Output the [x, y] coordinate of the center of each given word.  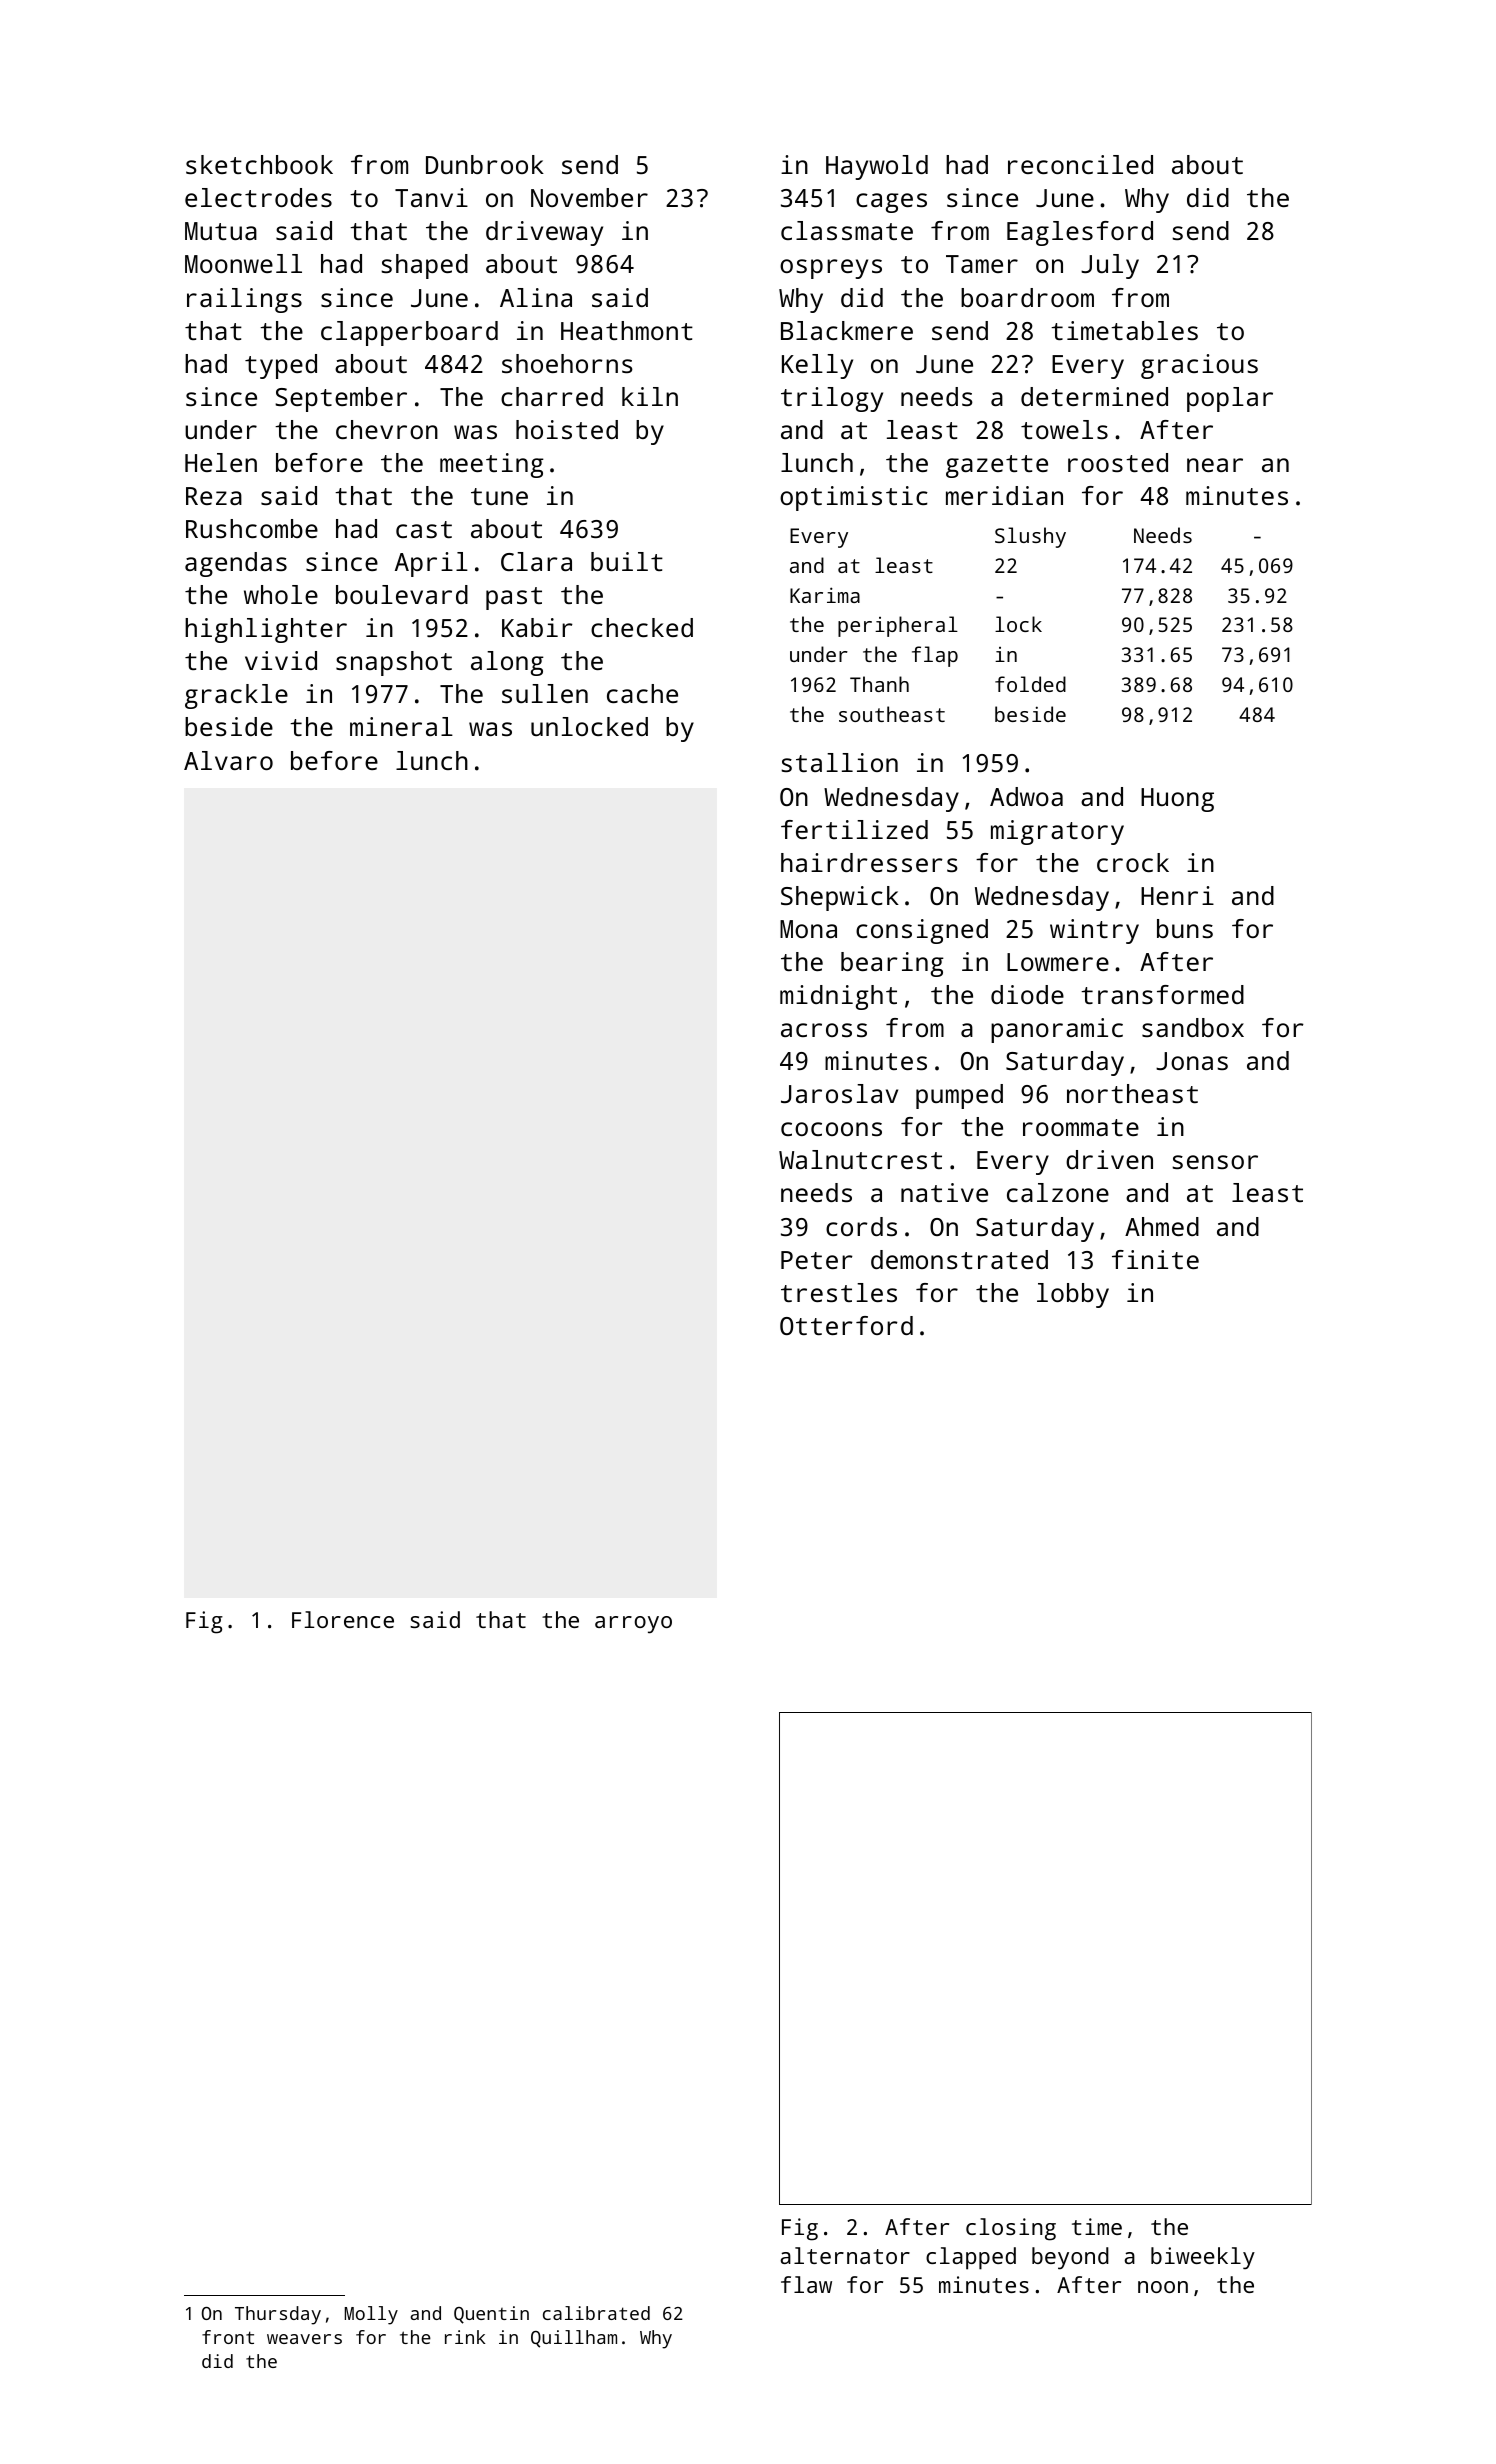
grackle [236, 696]
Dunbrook [485, 164]
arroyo [633, 1625]
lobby [1073, 1295]
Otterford [846, 1325]
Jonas [1192, 1061]
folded [1030, 684]
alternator [845, 2255]
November [589, 197]
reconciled [1080, 164]
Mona [808, 929]
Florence [343, 1619]
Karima [825, 595]
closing [1011, 2229]
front [228, 2337]
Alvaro [228, 760]
